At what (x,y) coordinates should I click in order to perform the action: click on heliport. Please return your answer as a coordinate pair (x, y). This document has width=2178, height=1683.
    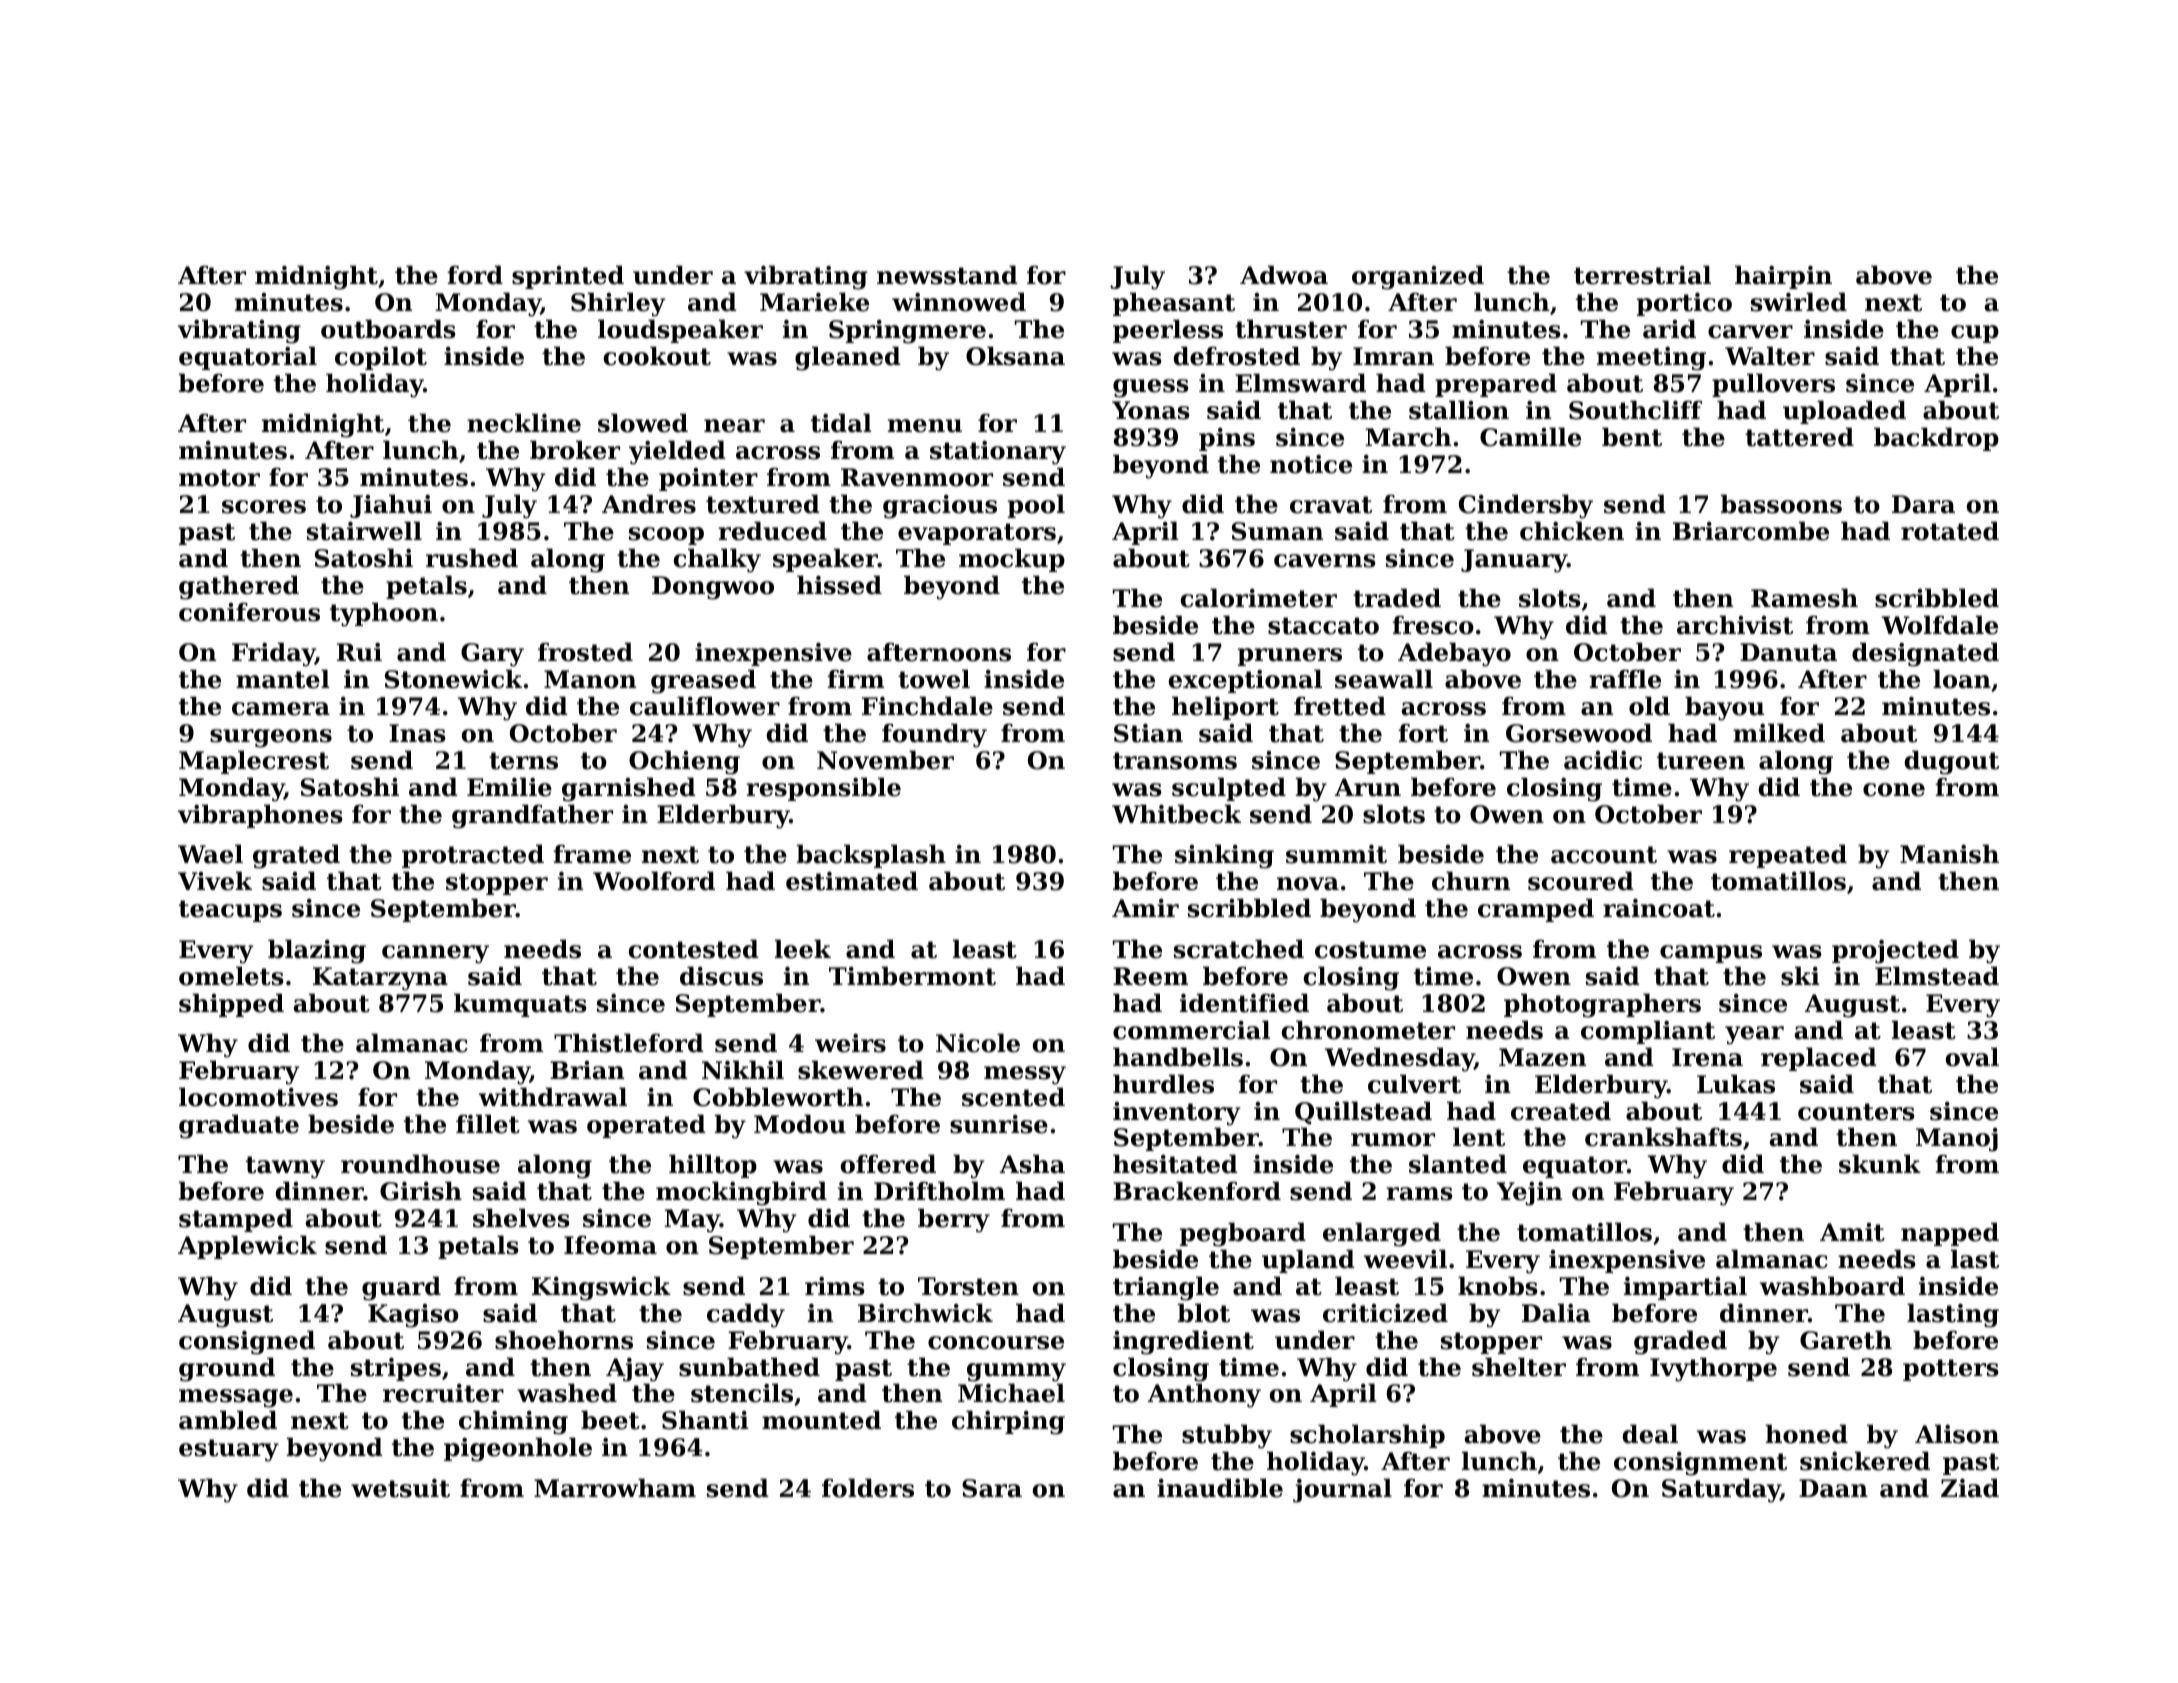
    Looking at the image, I should click on (1225, 708).
